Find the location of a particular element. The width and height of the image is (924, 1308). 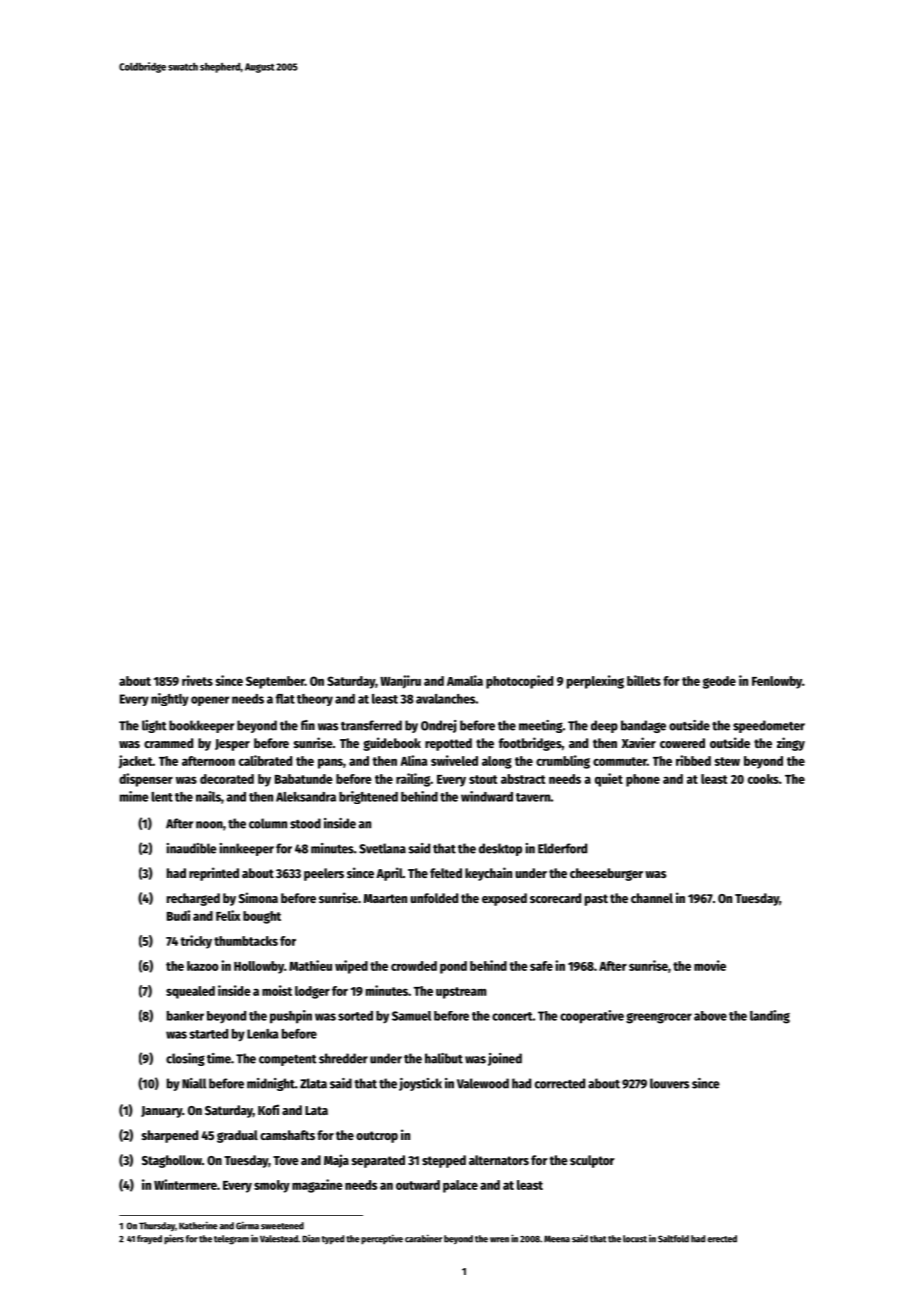

louvers is located at coordinates (669, 1083).
